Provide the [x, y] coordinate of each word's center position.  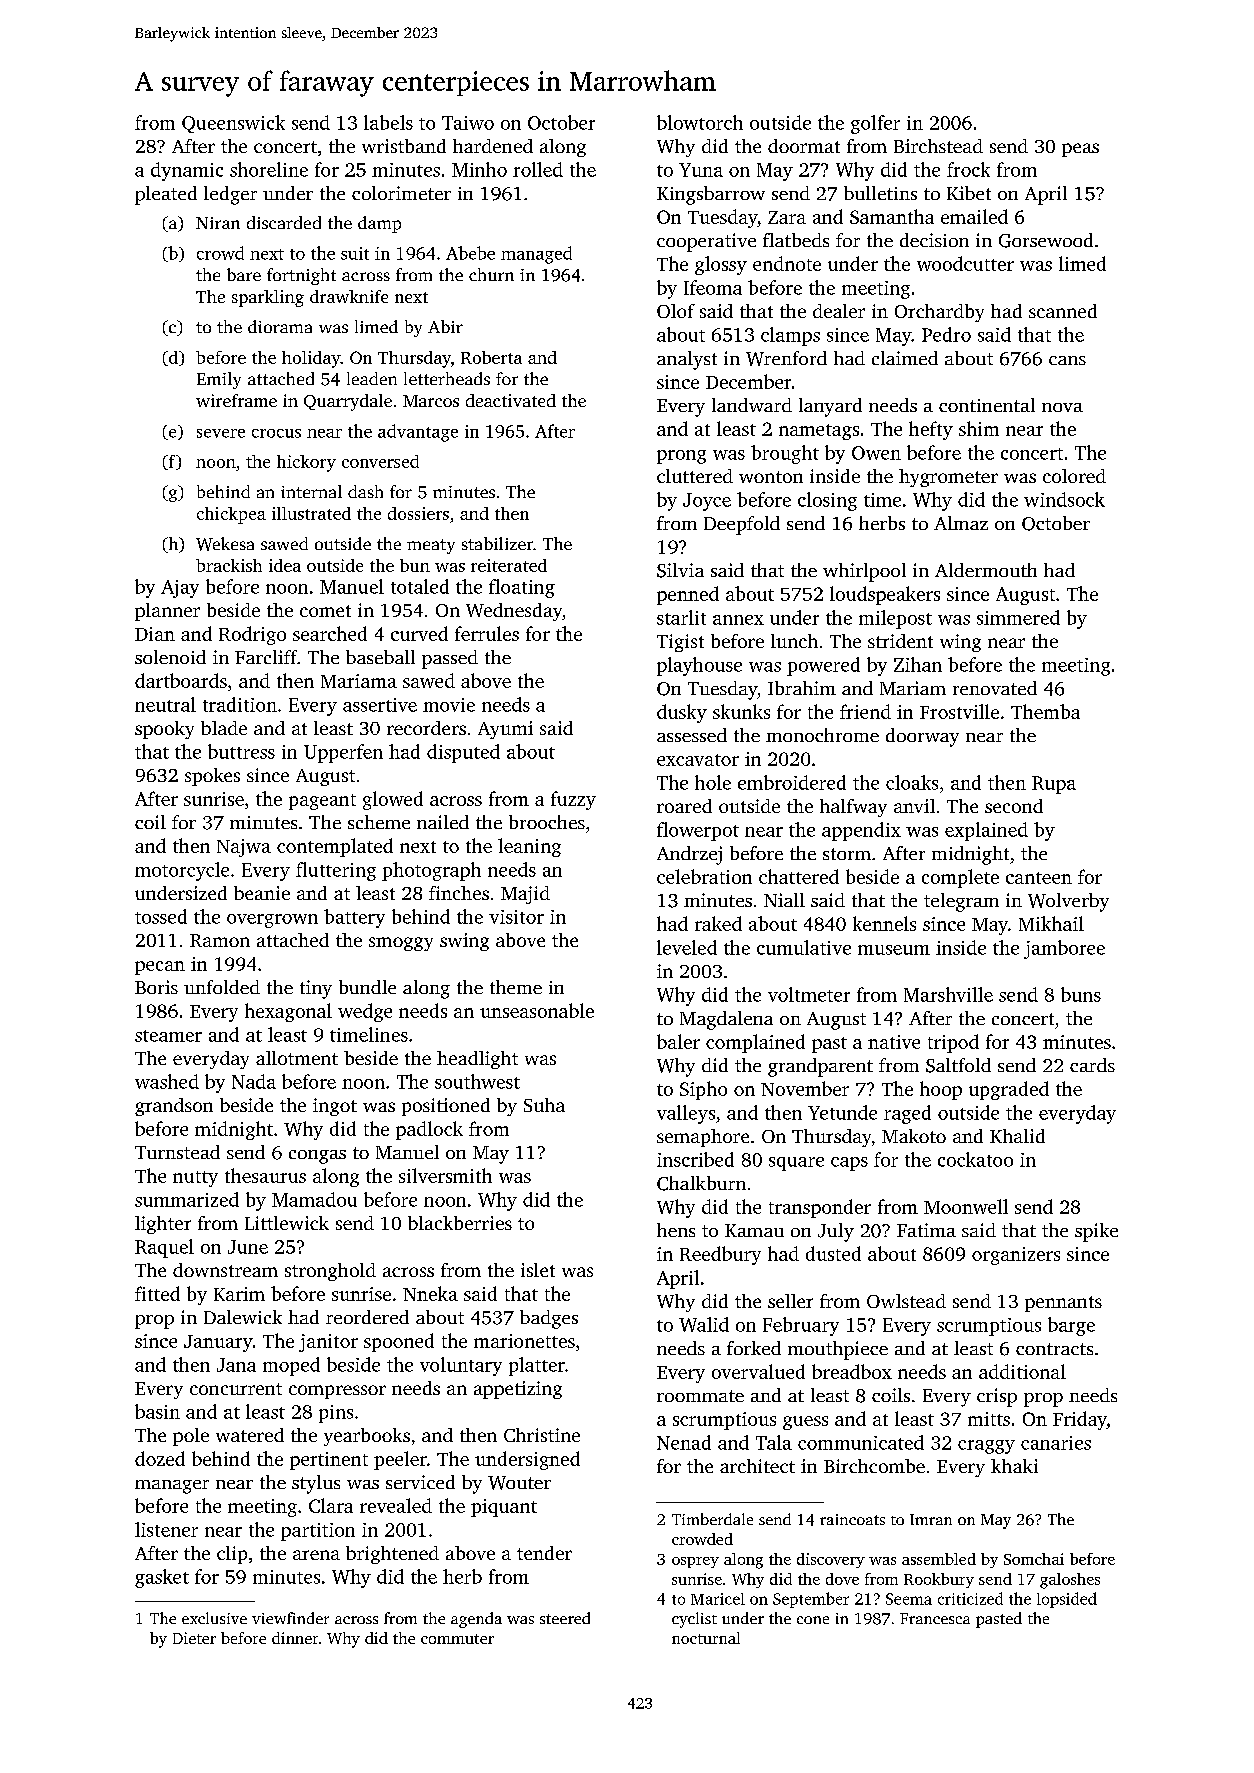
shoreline [269, 169]
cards [1092, 1065]
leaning [529, 847]
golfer [875, 124]
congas [317, 1157]
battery [354, 918]
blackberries [460, 1223]
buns [1081, 994]
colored [1074, 476]
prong [681, 457]
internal [311, 491]
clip [232, 1555]
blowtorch [700, 122]
